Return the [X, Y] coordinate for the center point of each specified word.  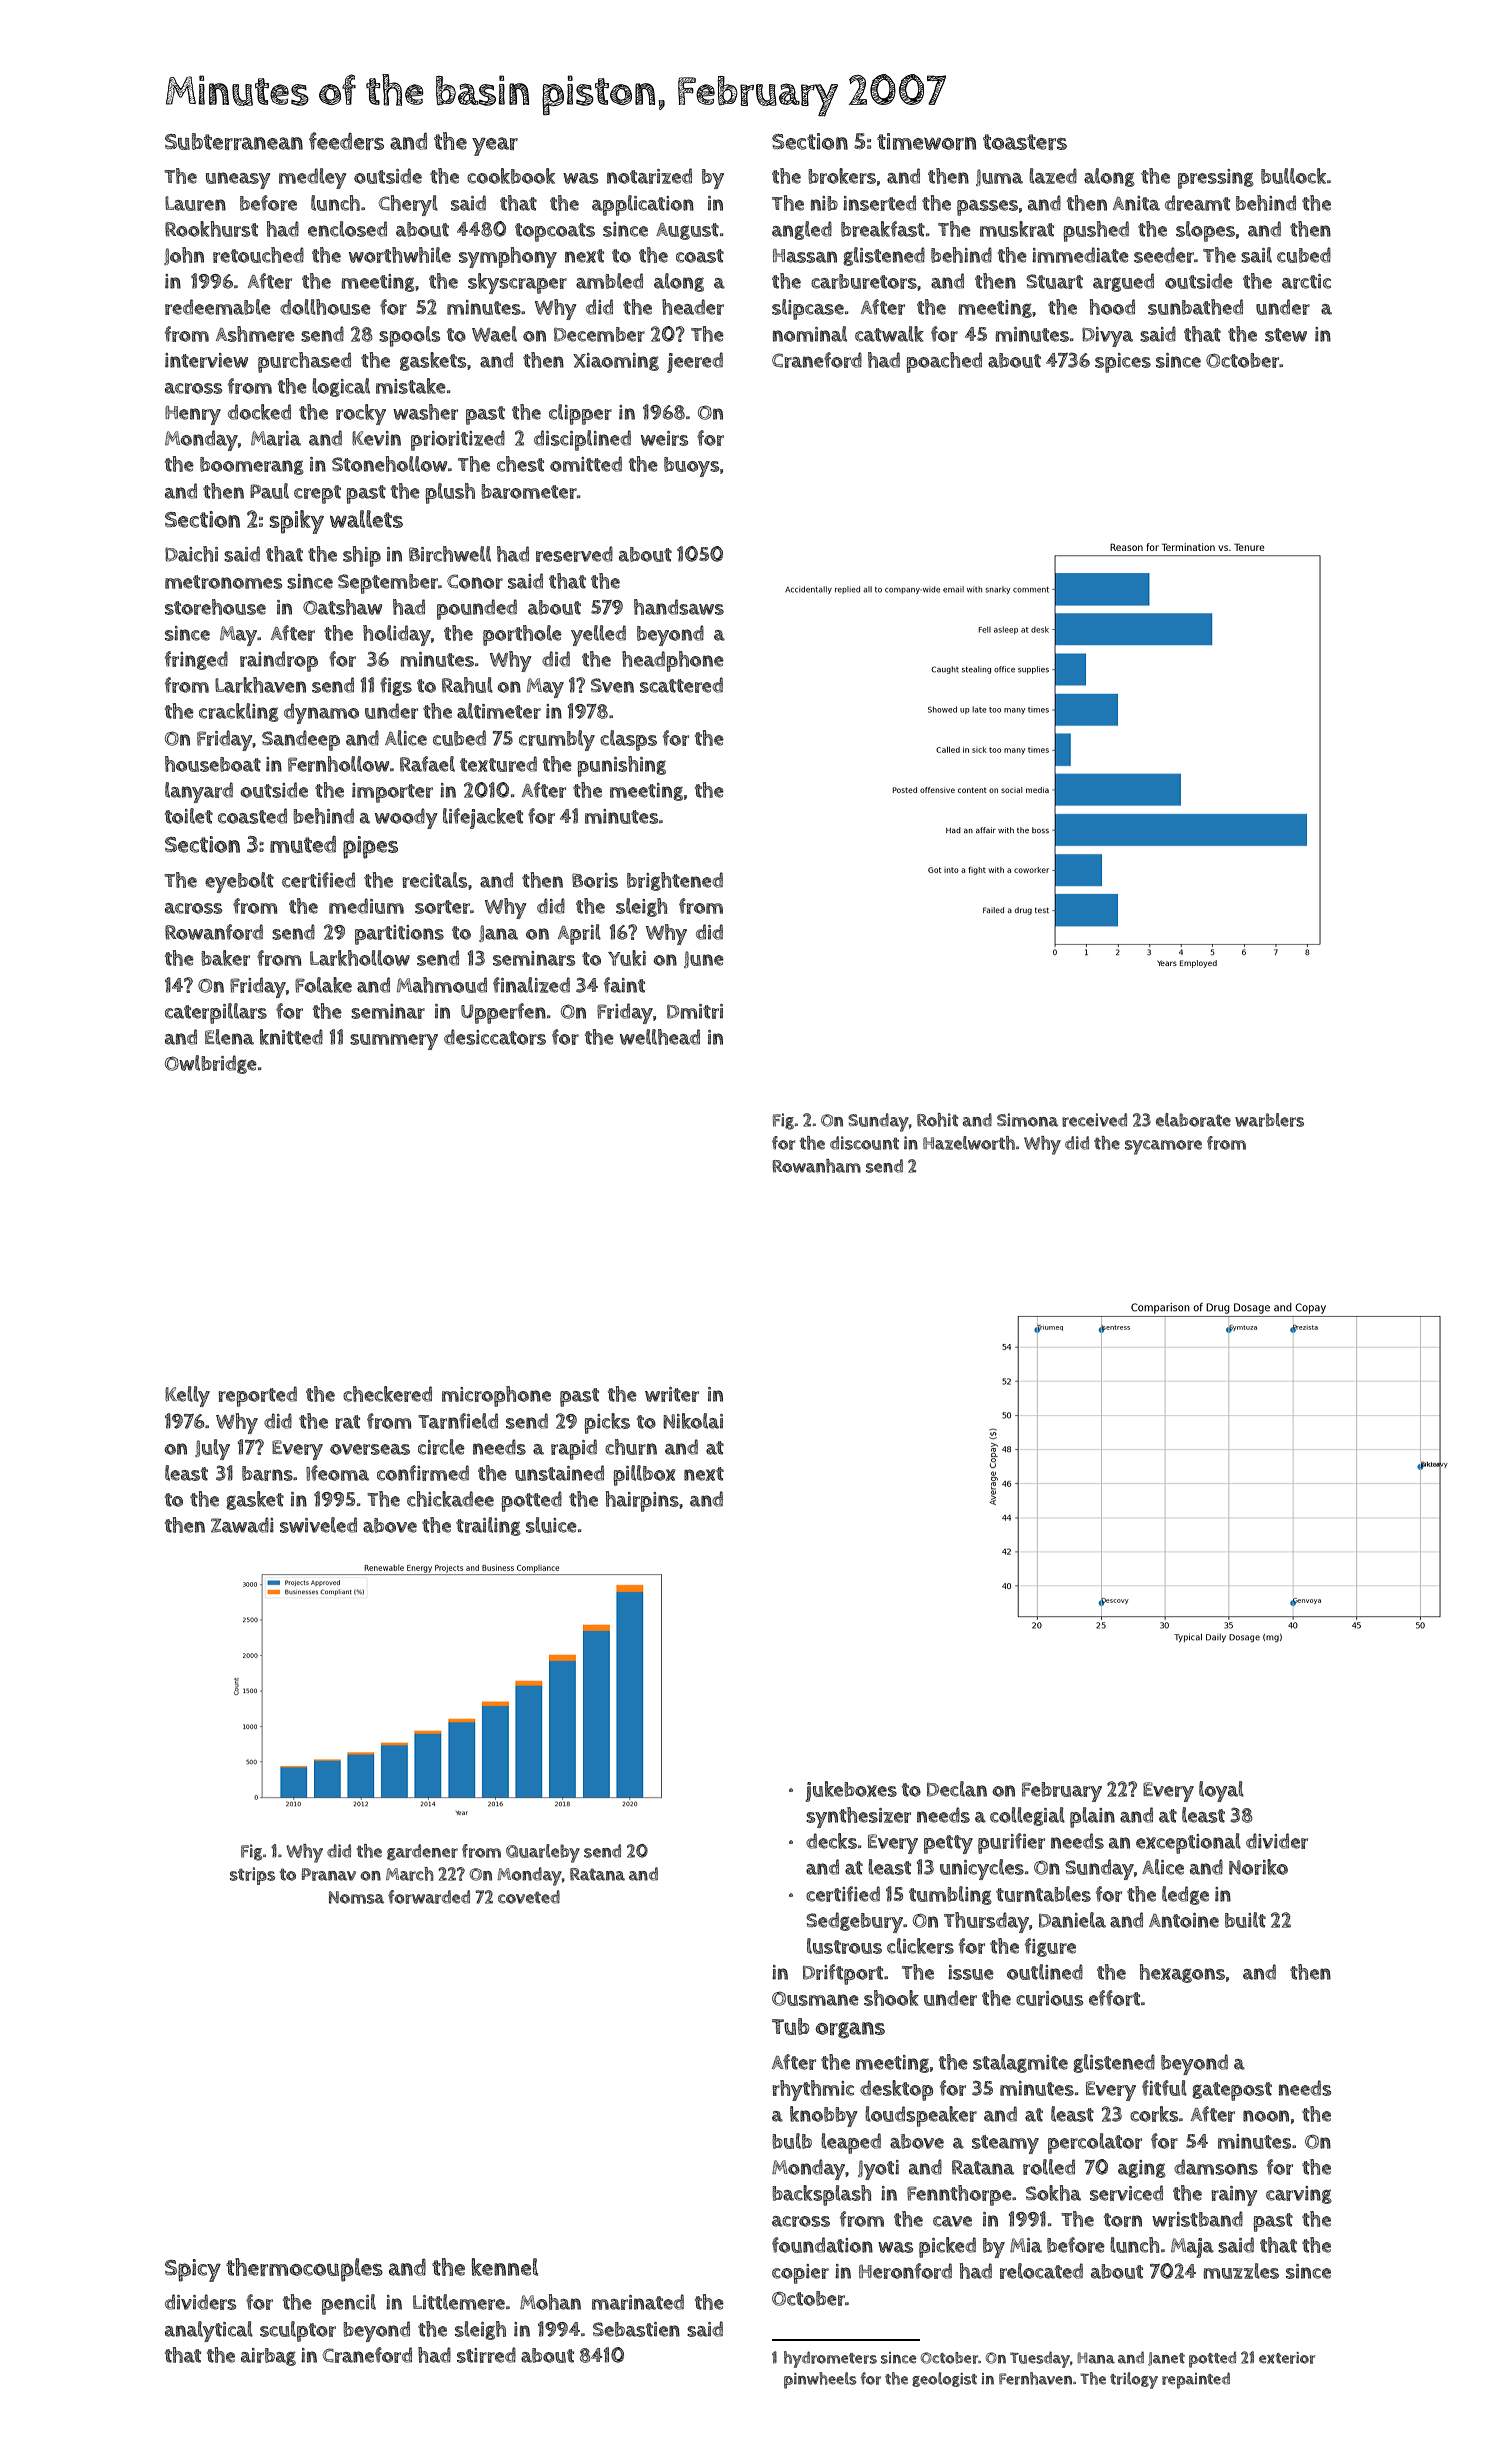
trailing [488, 1526]
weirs [664, 438]
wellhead [660, 1037]
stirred [486, 2355]
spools [409, 336]
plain [1092, 1817]
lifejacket [483, 818]
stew [1286, 335]
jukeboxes [851, 1791]
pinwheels [820, 2380]
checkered [387, 1394]
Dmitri [695, 1011]
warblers [1269, 1120]
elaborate [1193, 1120]
